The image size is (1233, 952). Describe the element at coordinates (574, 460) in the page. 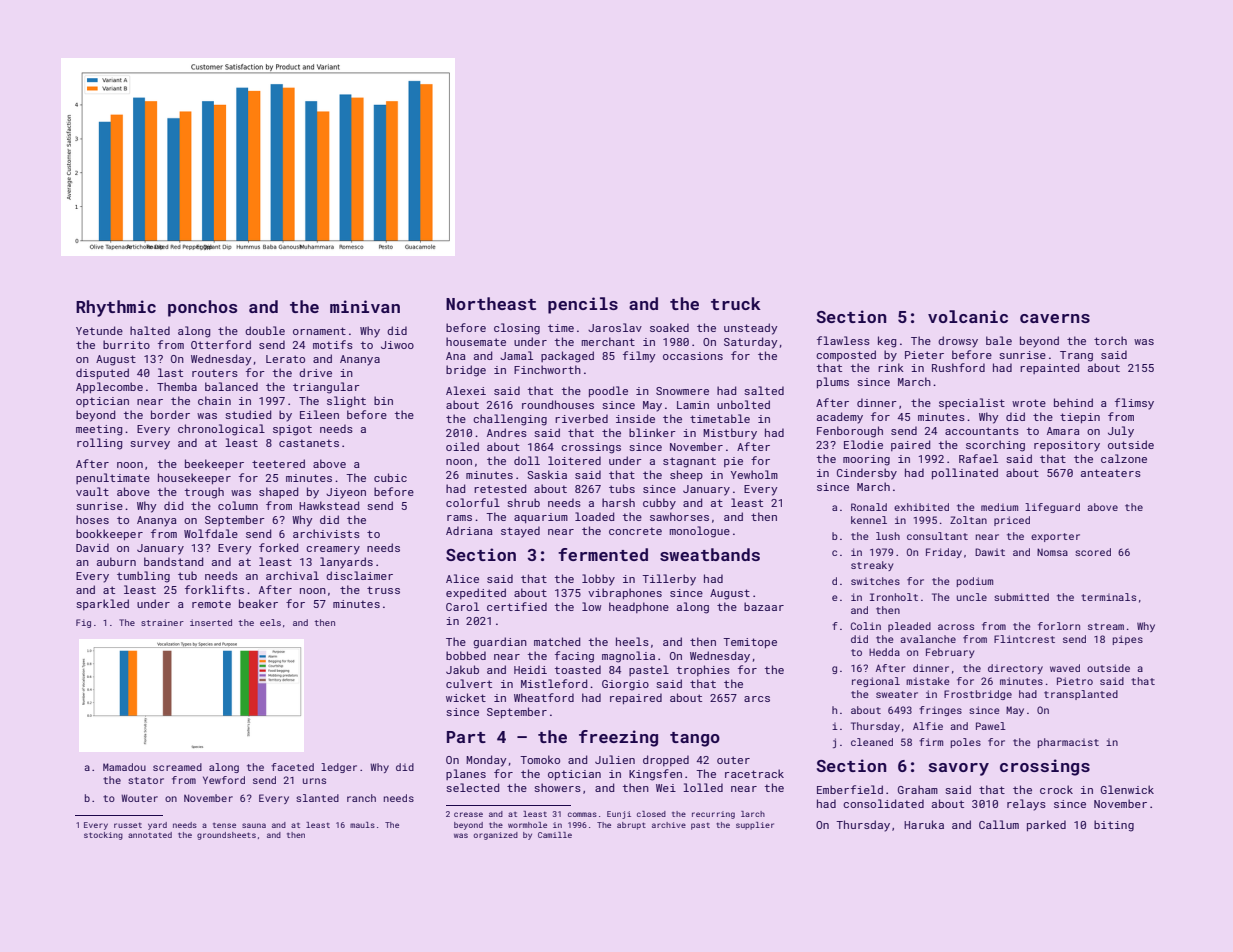

I see `loitered` at that location.
